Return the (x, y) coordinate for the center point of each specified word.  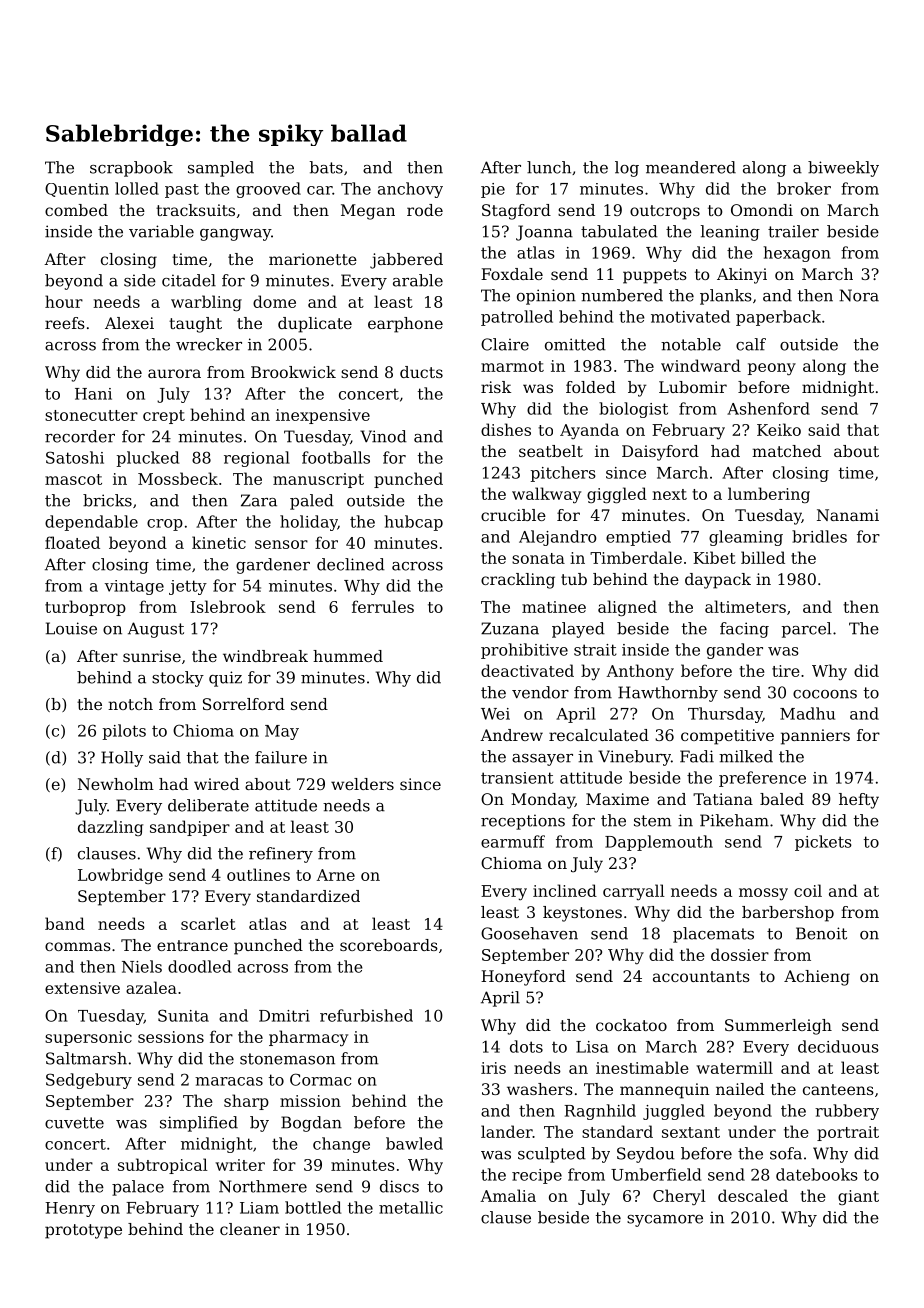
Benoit (821, 933)
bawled (414, 1143)
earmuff (513, 841)
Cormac (320, 1079)
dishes (506, 429)
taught (195, 325)
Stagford (516, 212)
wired (216, 784)
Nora (859, 295)
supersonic (88, 1038)
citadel (189, 280)
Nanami (848, 515)
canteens (838, 1089)
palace (138, 1188)
